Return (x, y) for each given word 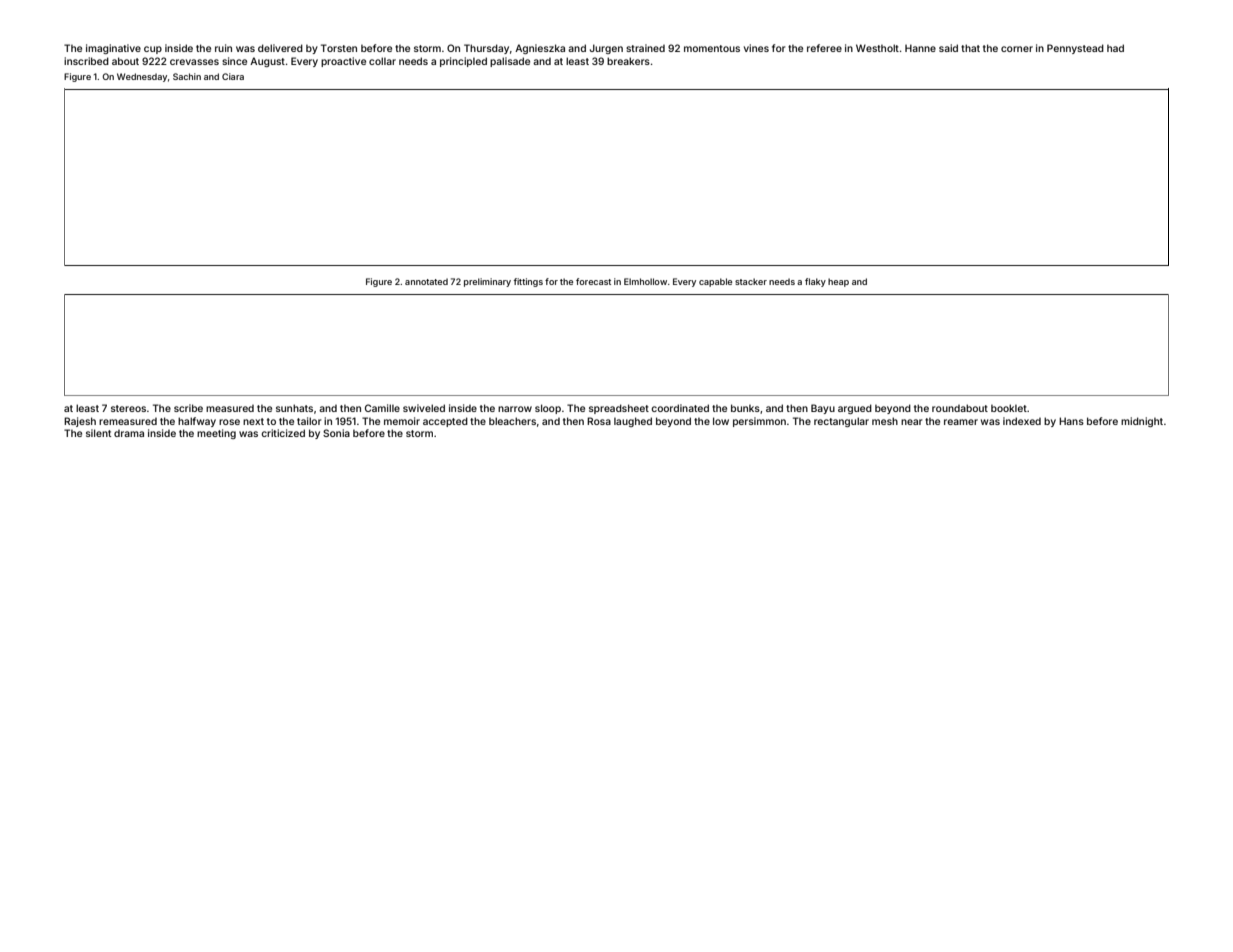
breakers (628, 61)
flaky (815, 282)
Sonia (336, 433)
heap (838, 282)
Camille (382, 408)
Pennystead (1075, 49)
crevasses (194, 62)
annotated (426, 281)
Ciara (233, 76)
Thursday (486, 49)
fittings (528, 282)
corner (1017, 49)
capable (715, 282)
